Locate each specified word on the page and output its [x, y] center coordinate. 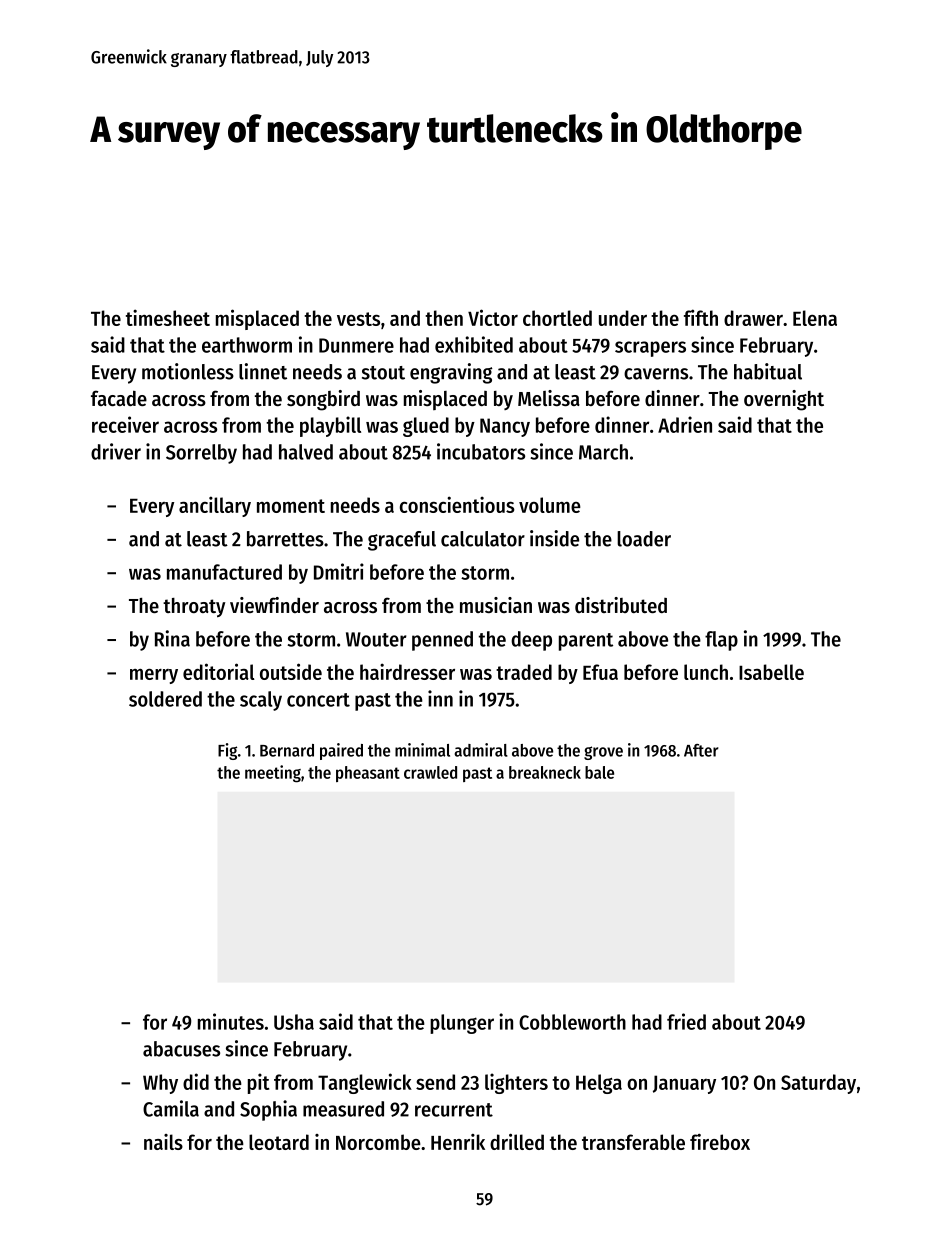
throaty [194, 608]
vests [358, 319]
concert [318, 700]
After [701, 750]
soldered [165, 699]
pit [258, 1083]
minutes [231, 1021]
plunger [462, 1024]
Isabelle [771, 672]
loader [644, 539]
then [444, 318]
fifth [701, 317]
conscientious [457, 504]
